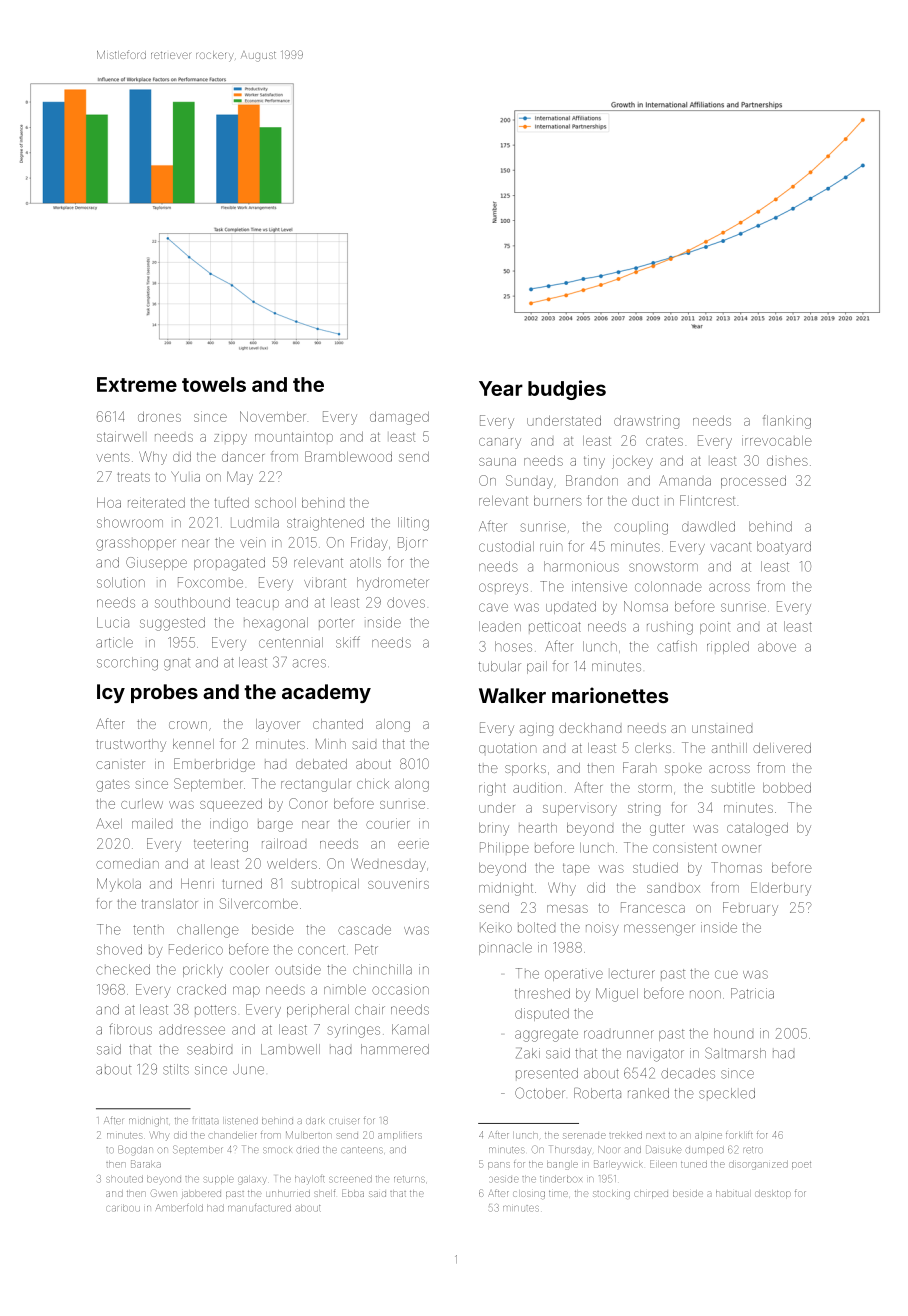 This page has width=908, height=1316. What do you see at coordinates (413, 544) in the page?
I see `Bjorn` at bounding box center [413, 544].
